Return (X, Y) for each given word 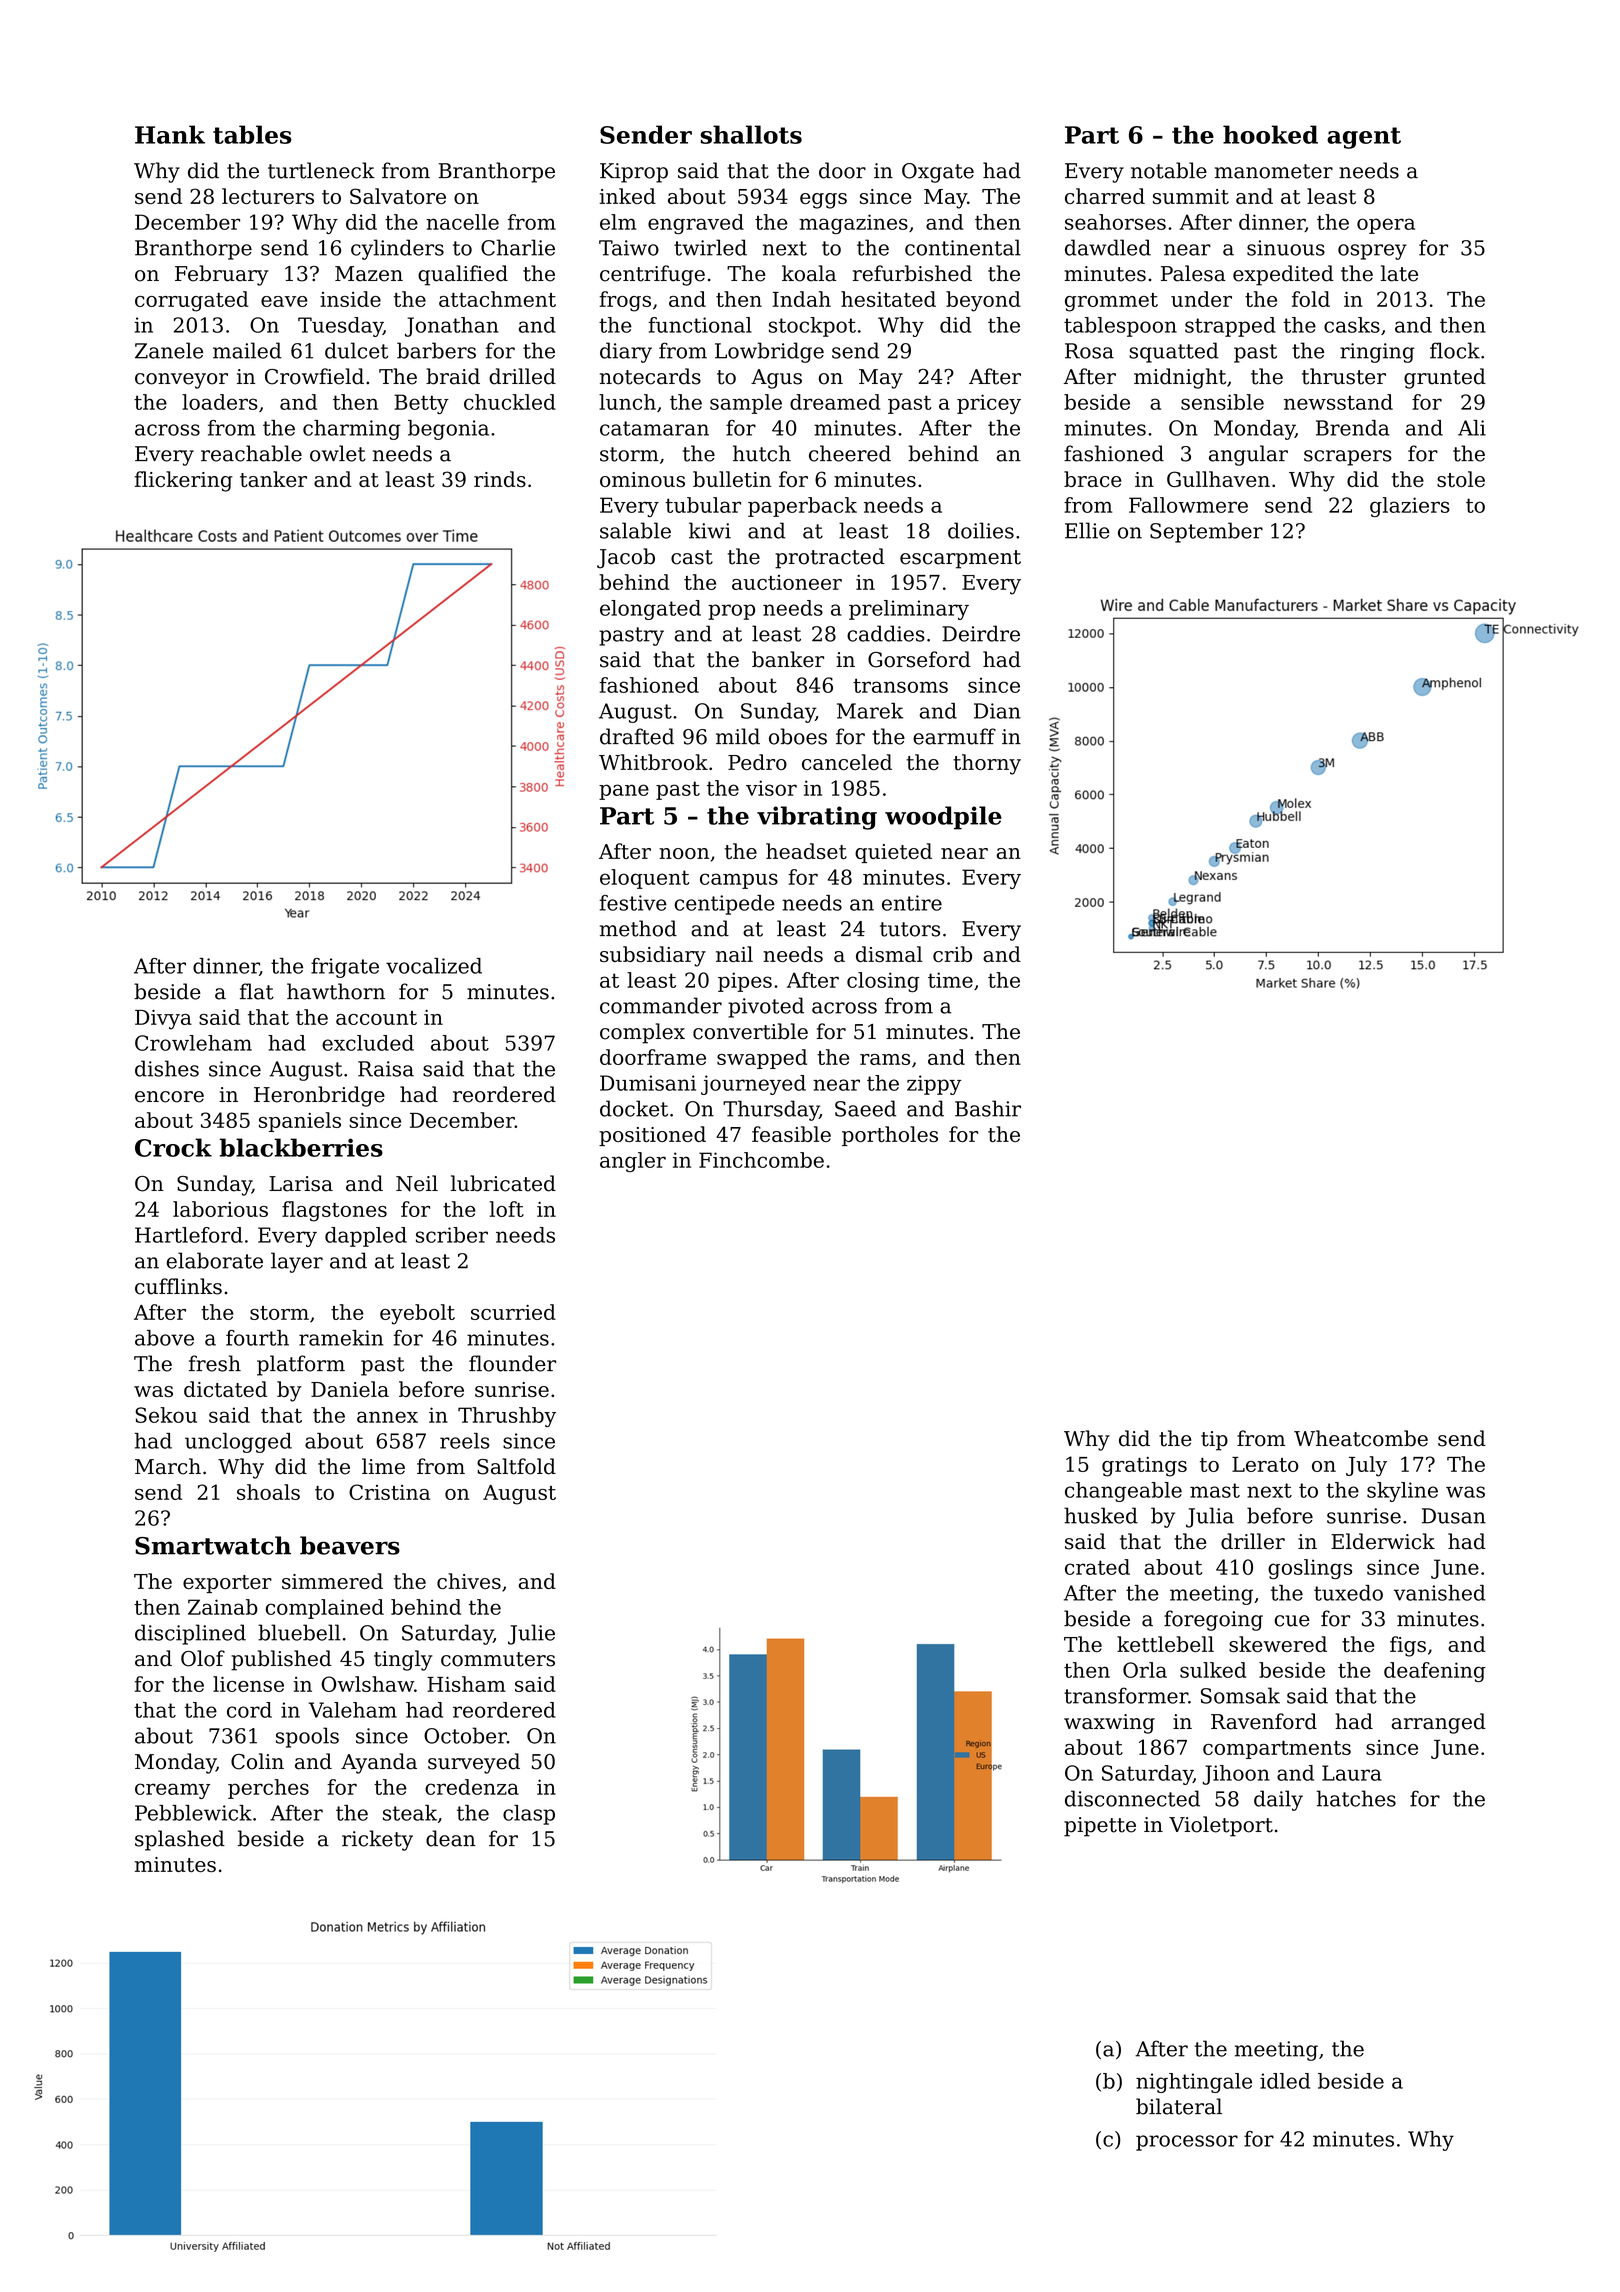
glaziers (1410, 507)
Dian (997, 711)
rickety (377, 1840)
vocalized (434, 966)
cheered (850, 453)
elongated (650, 610)
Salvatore (398, 196)
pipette (1100, 1827)
